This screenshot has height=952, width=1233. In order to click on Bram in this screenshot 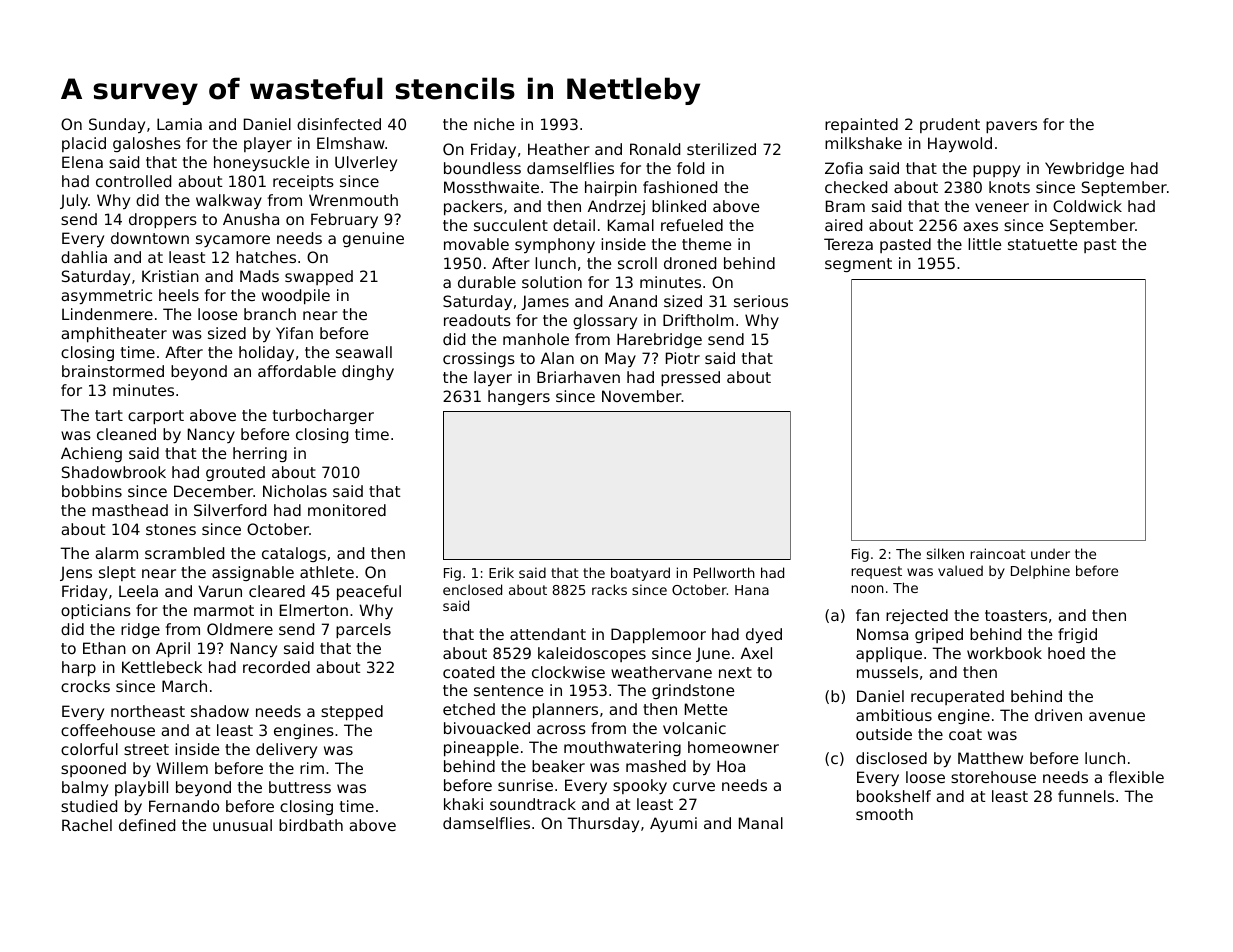, I will do `click(845, 206)`.
